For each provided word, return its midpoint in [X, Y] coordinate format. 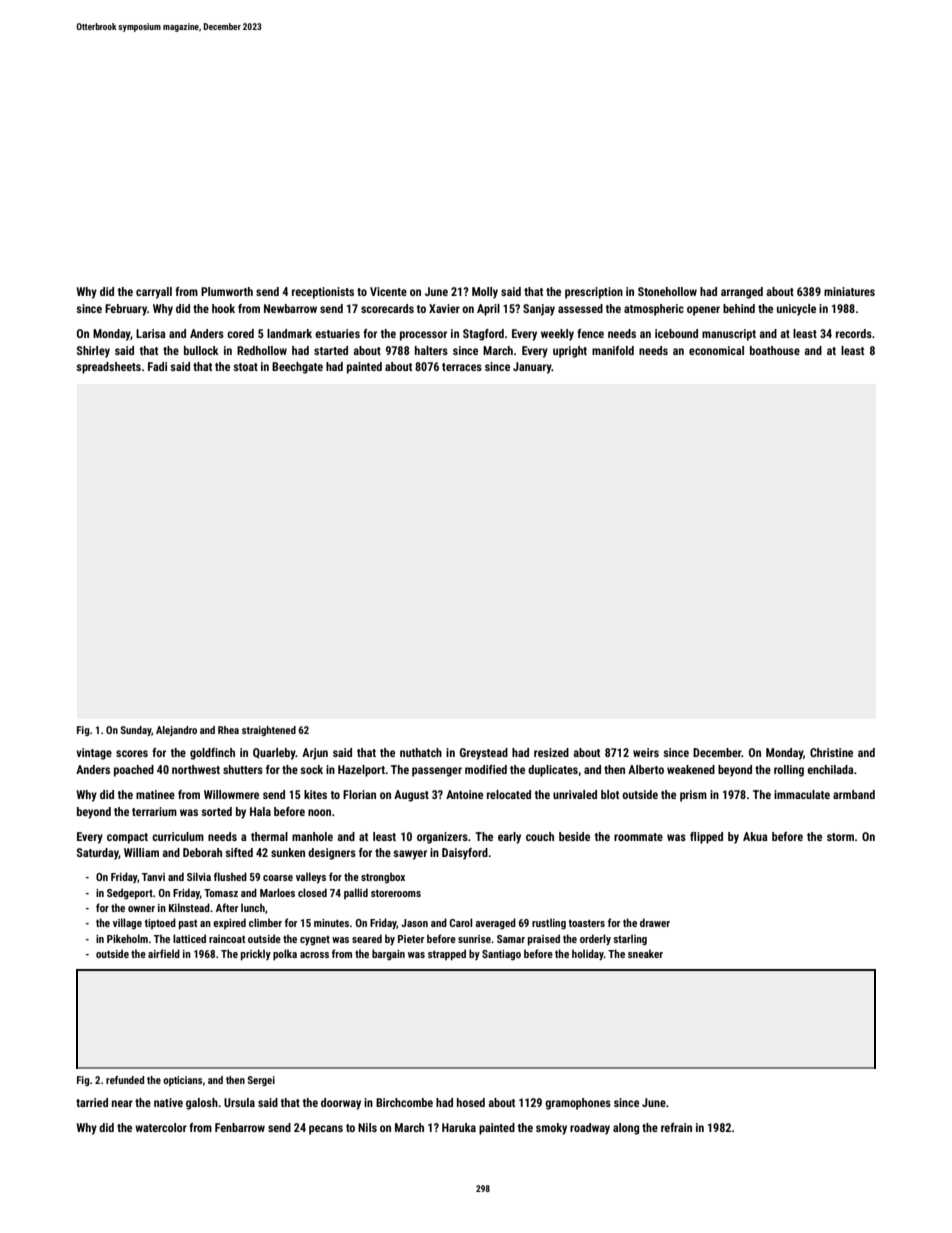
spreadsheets [108, 368]
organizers [442, 838]
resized [551, 752]
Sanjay [539, 310]
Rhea [228, 730]
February [126, 310]
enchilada [830, 769]
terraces [462, 367]
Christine [831, 752]
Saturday [98, 854]
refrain [676, 1127]
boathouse [775, 350]
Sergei [261, 1081]
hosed [471, 1102]
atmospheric [654, 310]
